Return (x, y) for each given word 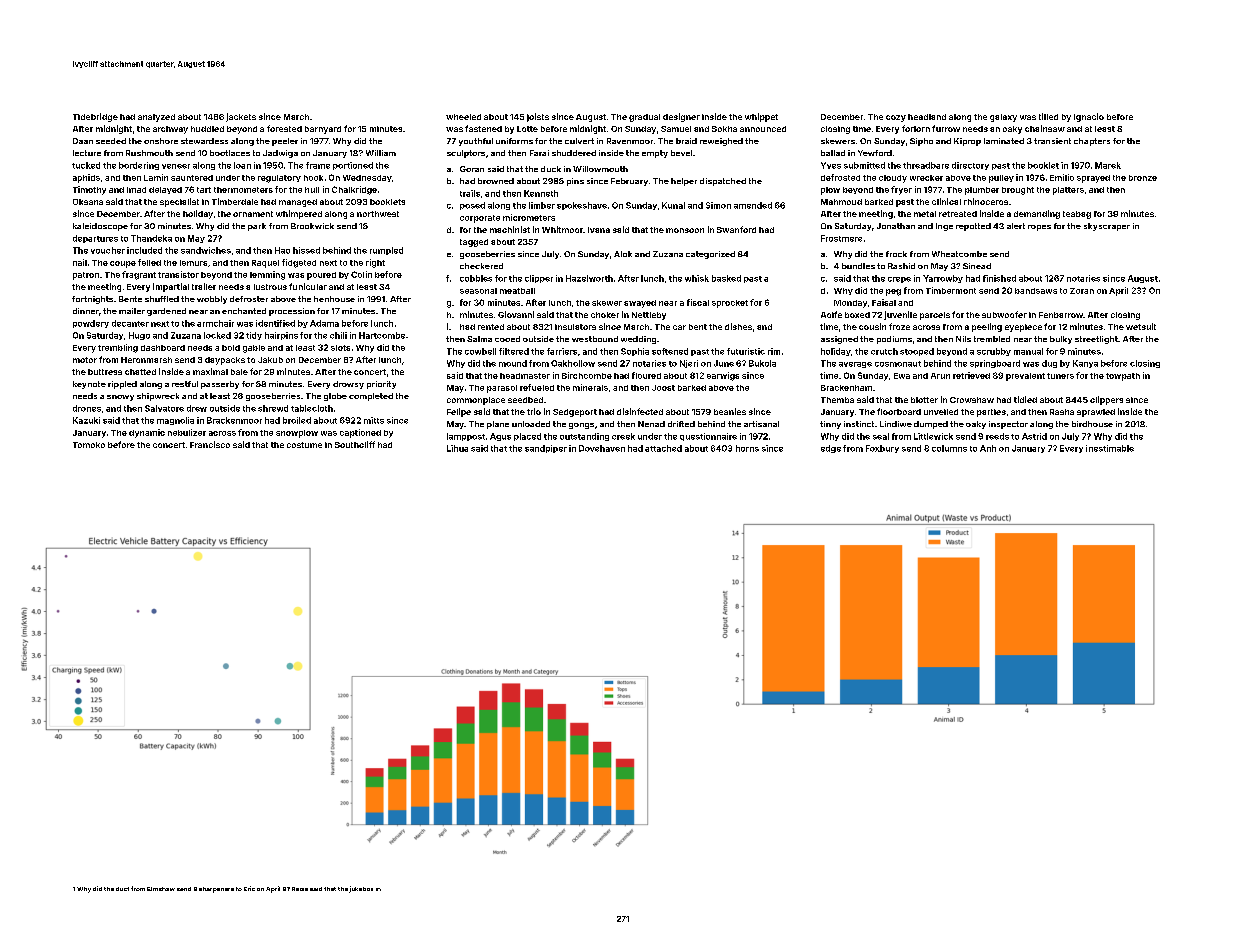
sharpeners (216, 890)
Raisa (300, 889)
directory (970, 166)
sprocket (730, 304)
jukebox (361, 889)
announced (763, 129)
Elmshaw (161, 889)
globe (335, 397)
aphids (86, 178)
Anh (988, 448)
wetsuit (1141, 326)
